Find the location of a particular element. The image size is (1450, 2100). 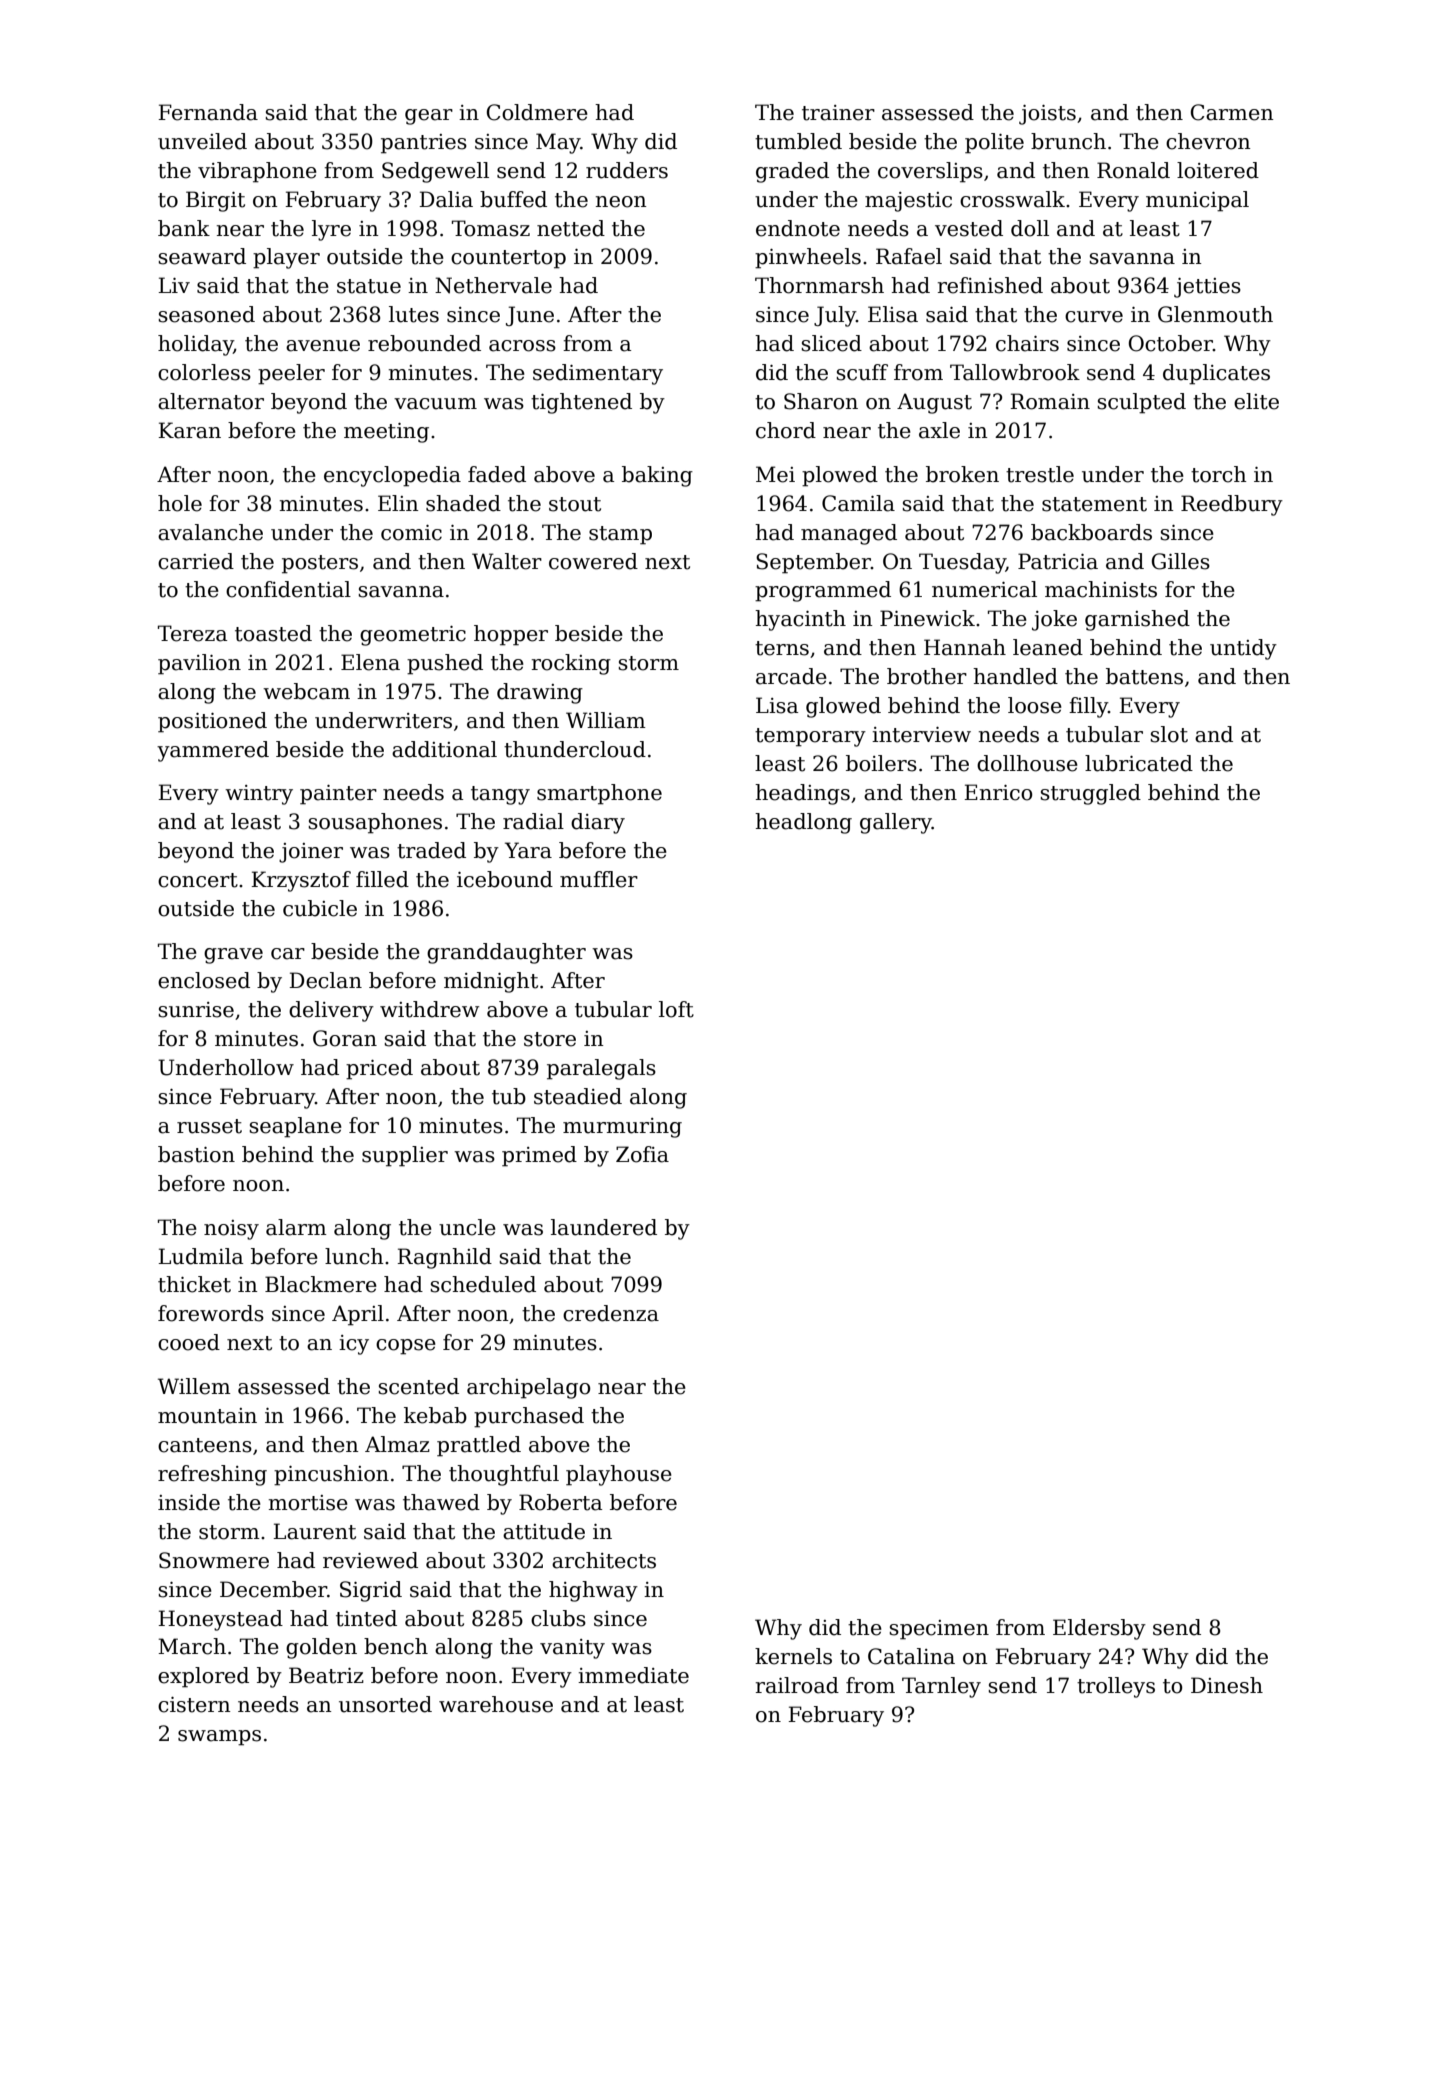

yammered is located at coordinates (213, 751).
